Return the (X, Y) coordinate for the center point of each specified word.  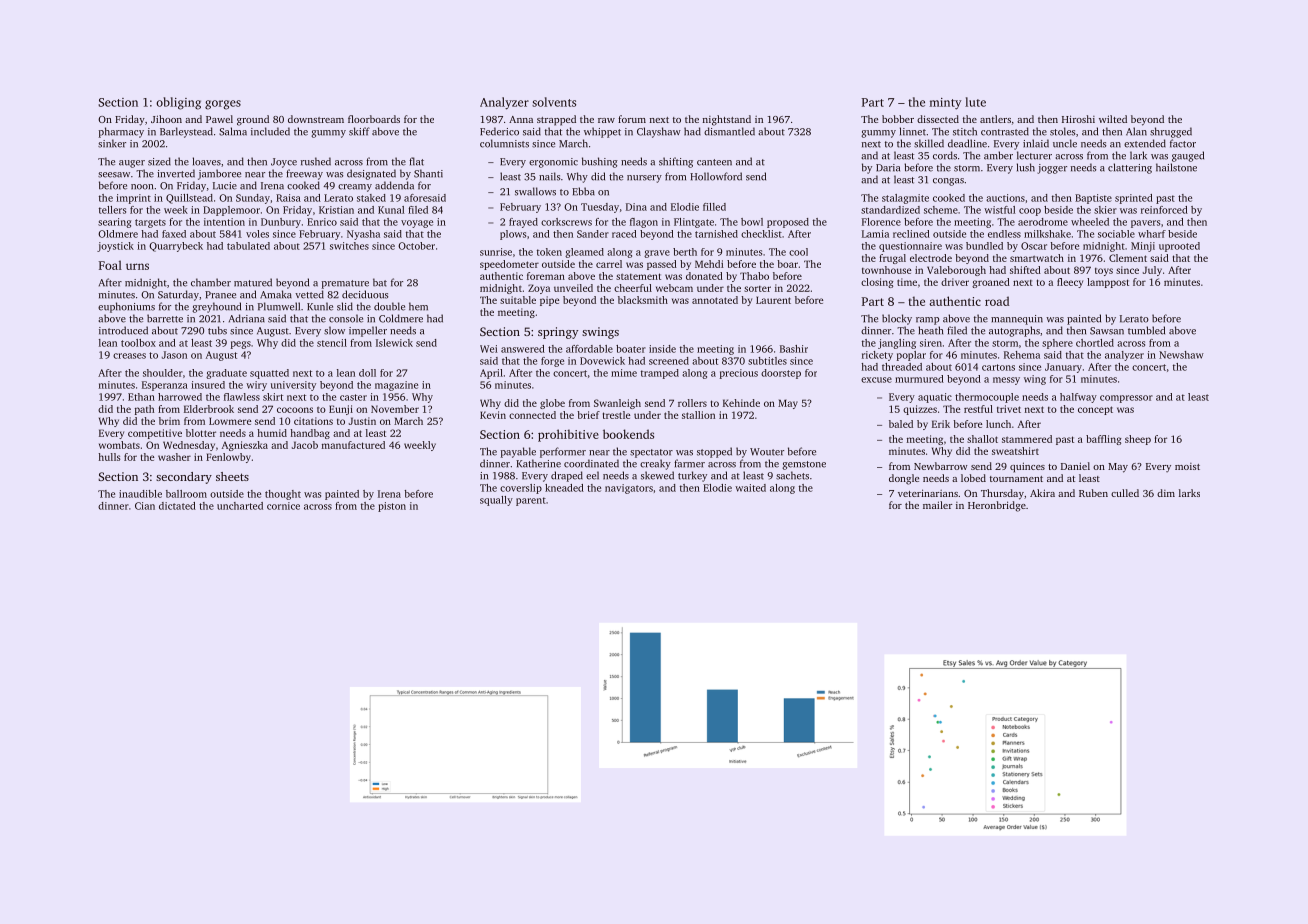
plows (513, 235)
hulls (109, 457)
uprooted (1179, 247)
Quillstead (189, 199)
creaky (655, 464)
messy (1006, 381)
